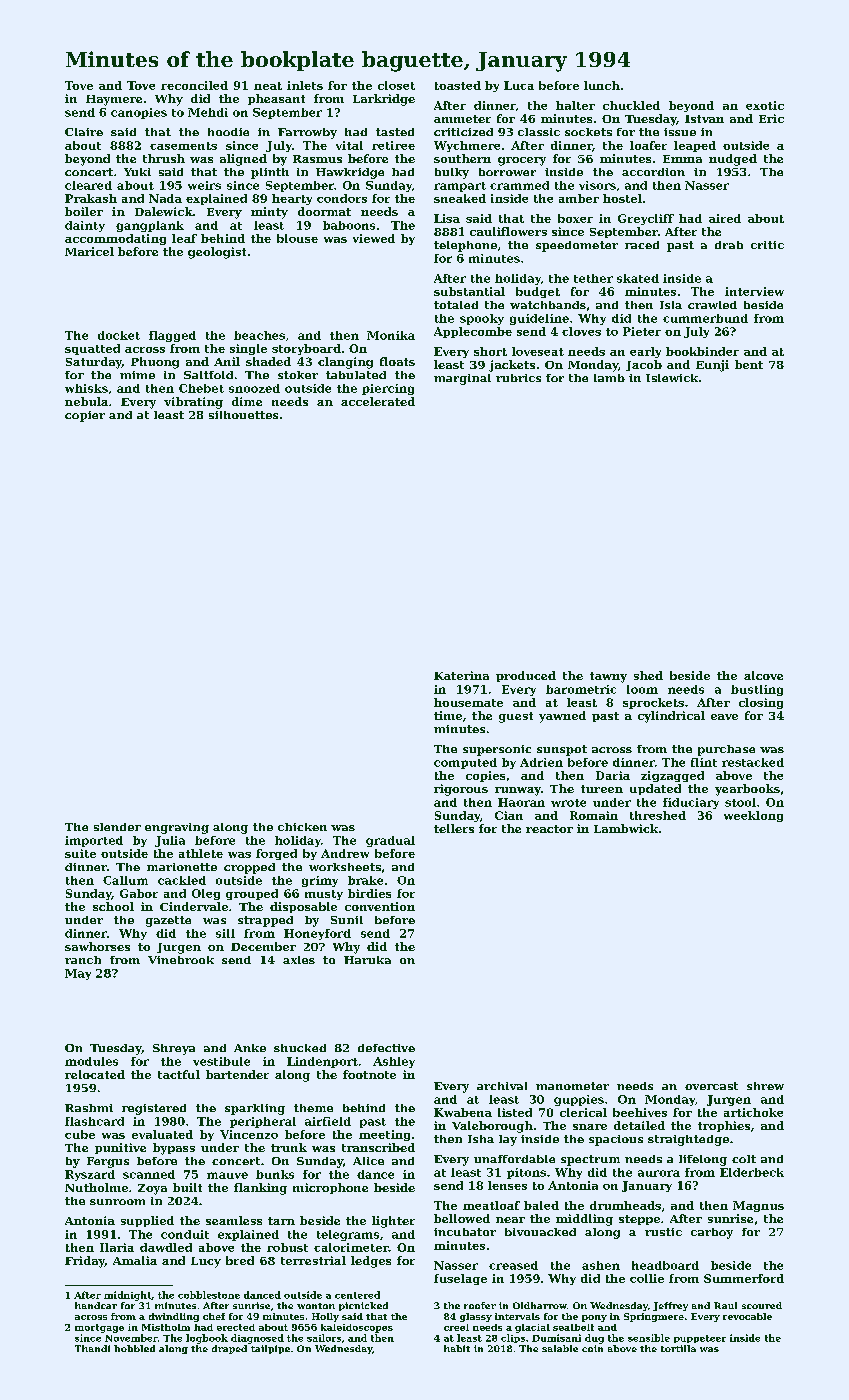 Image resolution: width=849 pixels, height=1400 pixels. What do you see at coordinates (502, 1086) in the screenshot?
I see `archival` at bounding box center [502, 1086].
